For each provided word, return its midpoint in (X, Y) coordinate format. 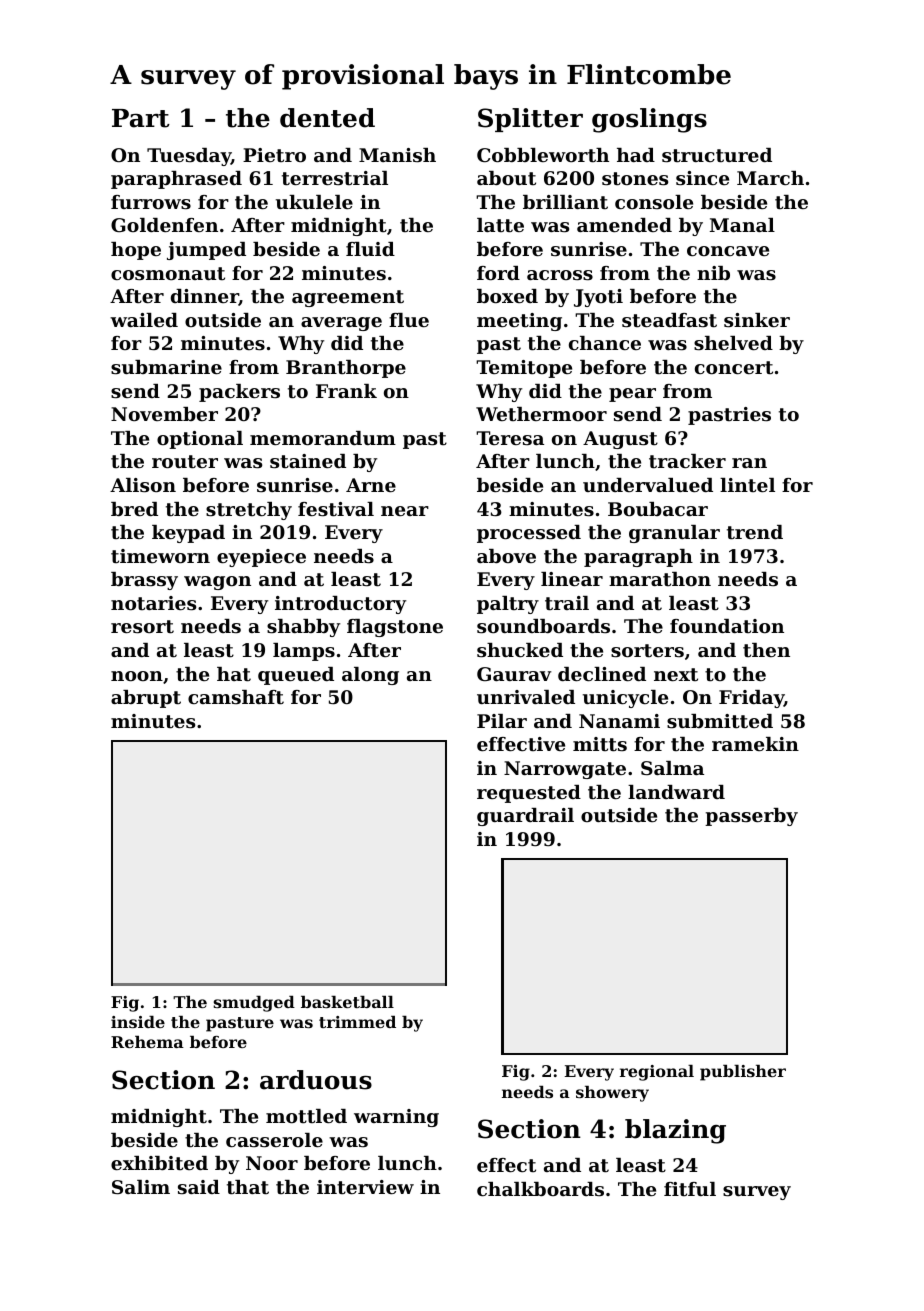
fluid (370, 249)
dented (327, 118)
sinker (757, 320)
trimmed (357, 1022)
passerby (751, 817)
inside (138, 1022)
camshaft (236, 697)
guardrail (525, 817)
